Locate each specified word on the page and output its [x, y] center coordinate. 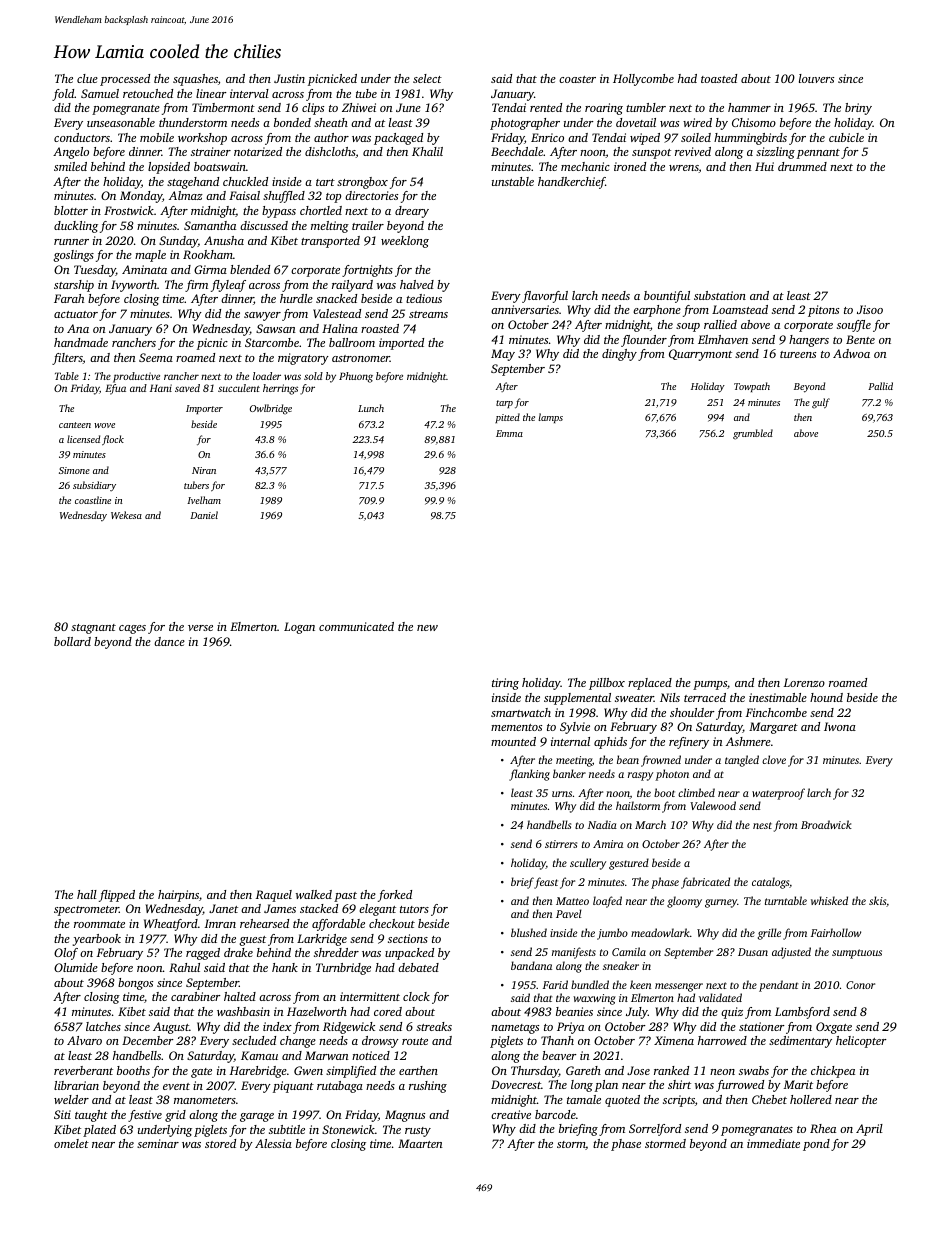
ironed [630, 166]
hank [285, 967]
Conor [860, 985]
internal [570, 741]
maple [150, 256]
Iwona [840, 726]
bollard [72, 641]
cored [388, 1011]
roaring [604, 109]
